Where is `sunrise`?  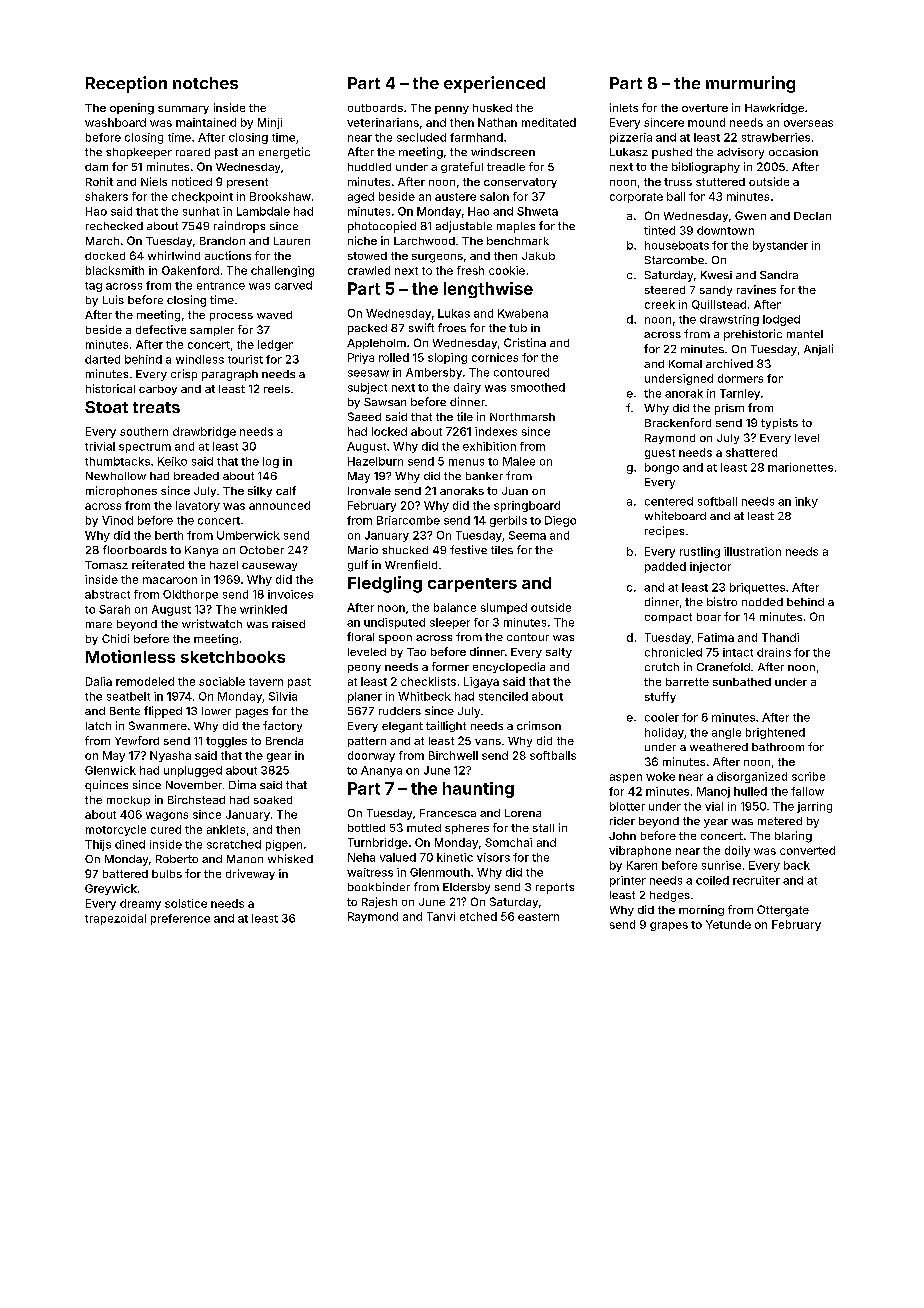 sunrise is located at coordinates (721, 865).
